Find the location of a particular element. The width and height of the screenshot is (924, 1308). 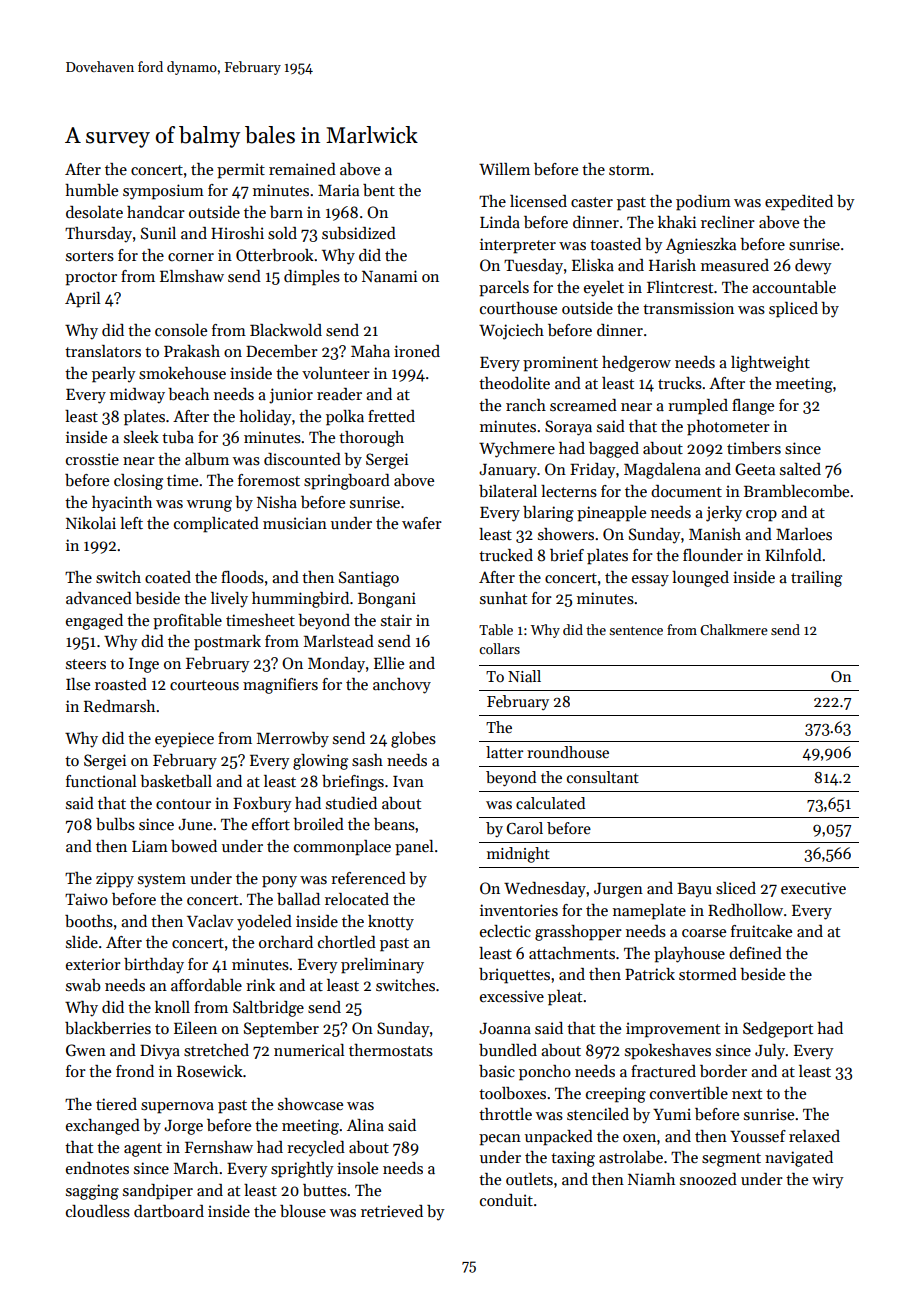

swab is located at coordinates (83, 985).
